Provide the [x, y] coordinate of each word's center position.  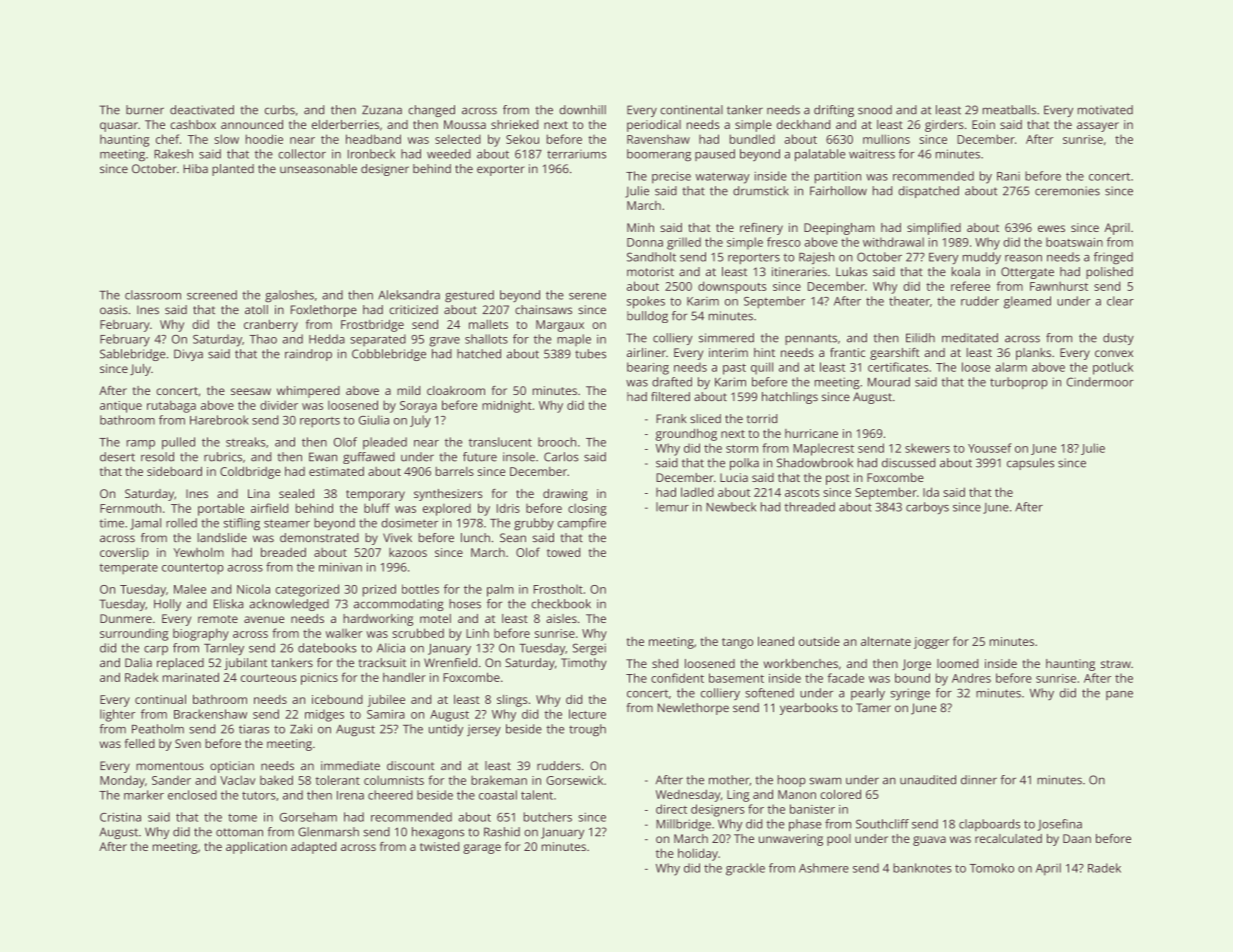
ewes [1051, 228]
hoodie [264, 139]
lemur [672, 507]
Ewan [323, 457]
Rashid [502, 832]
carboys [927, 508]
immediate [350, 765]
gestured [469, 296]
